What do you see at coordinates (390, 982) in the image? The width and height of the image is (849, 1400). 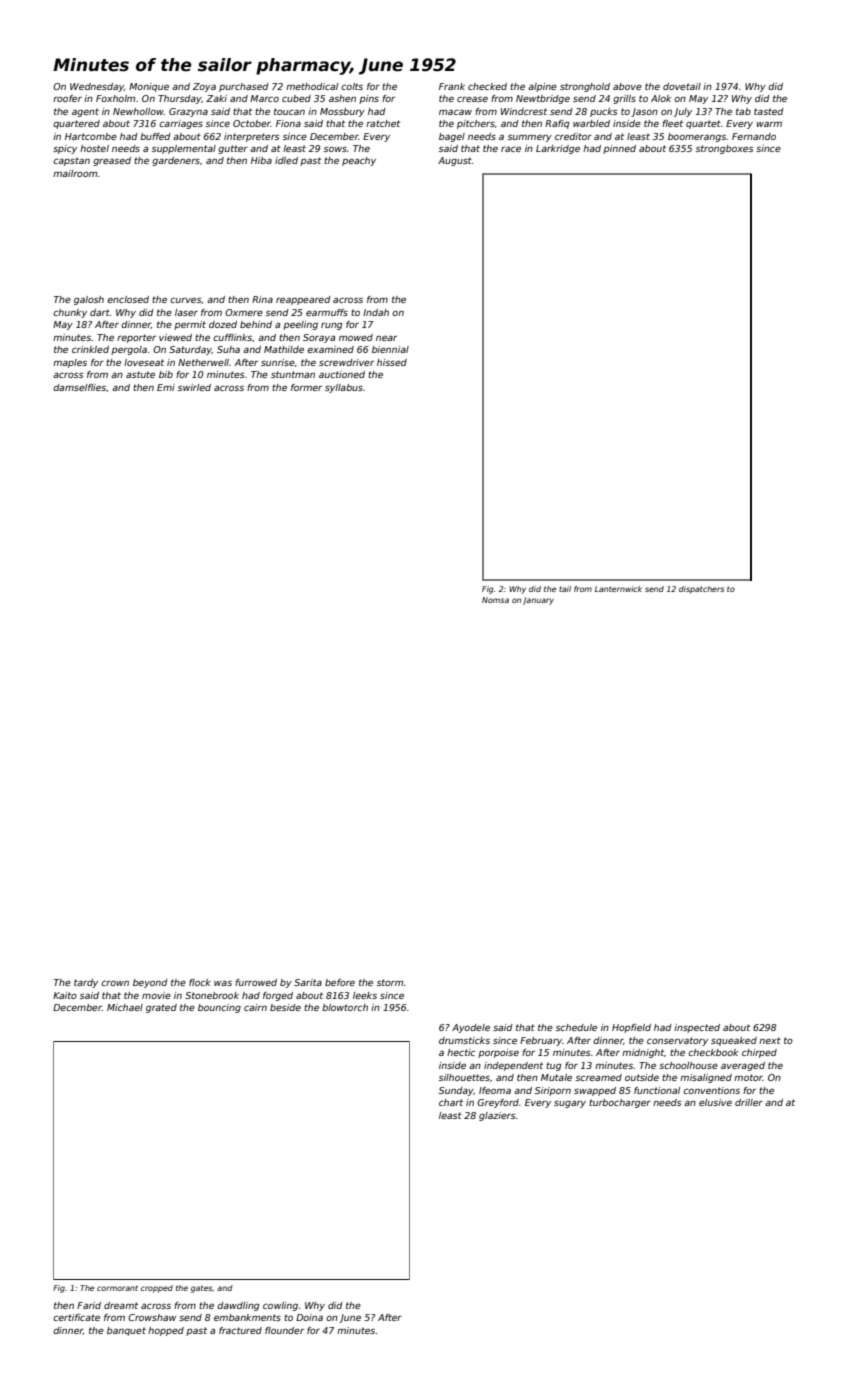 I see `storm` at bounding box center [390, 982].
